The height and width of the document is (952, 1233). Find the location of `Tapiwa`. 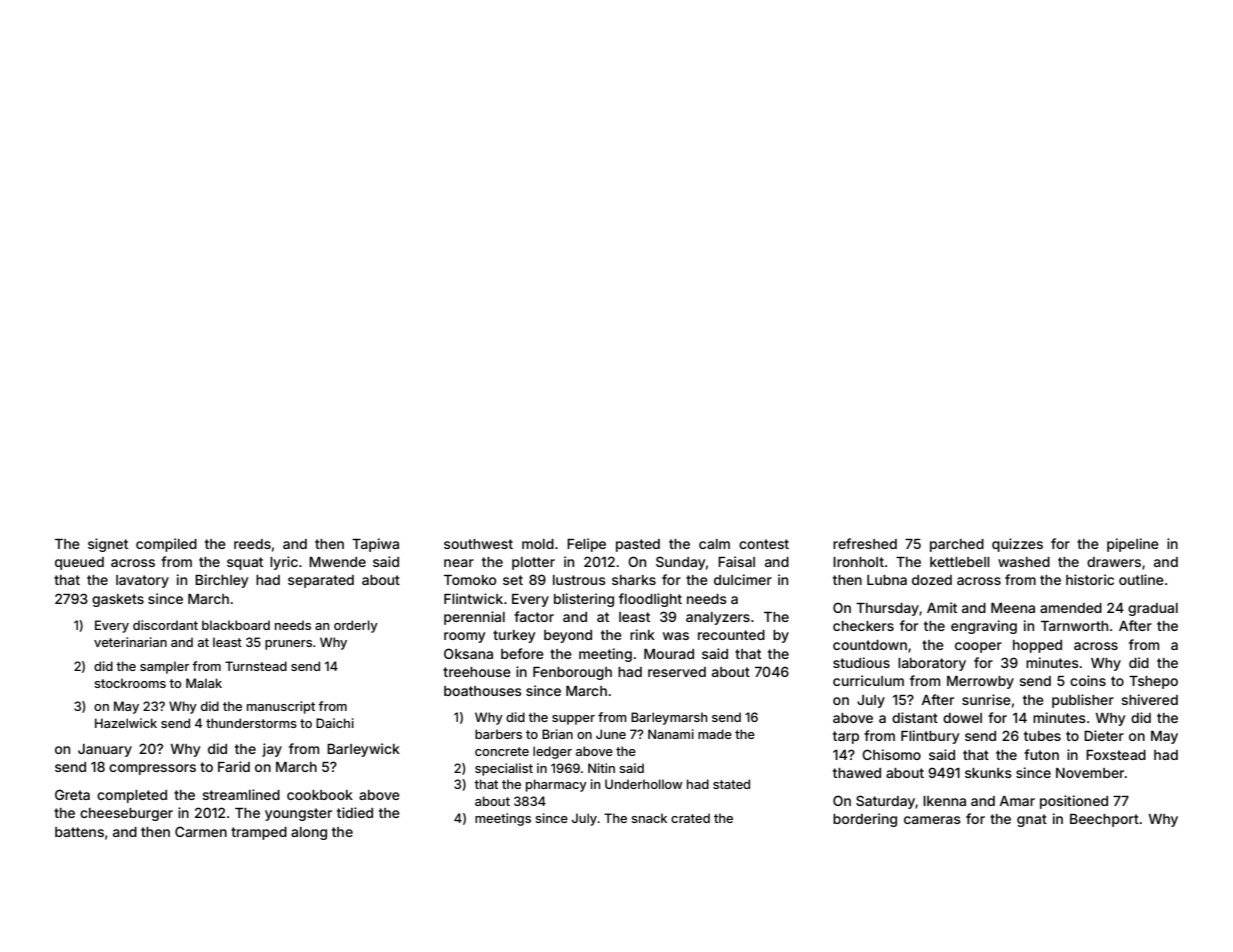

Tapiwa is located at coordinates (375, 545).
